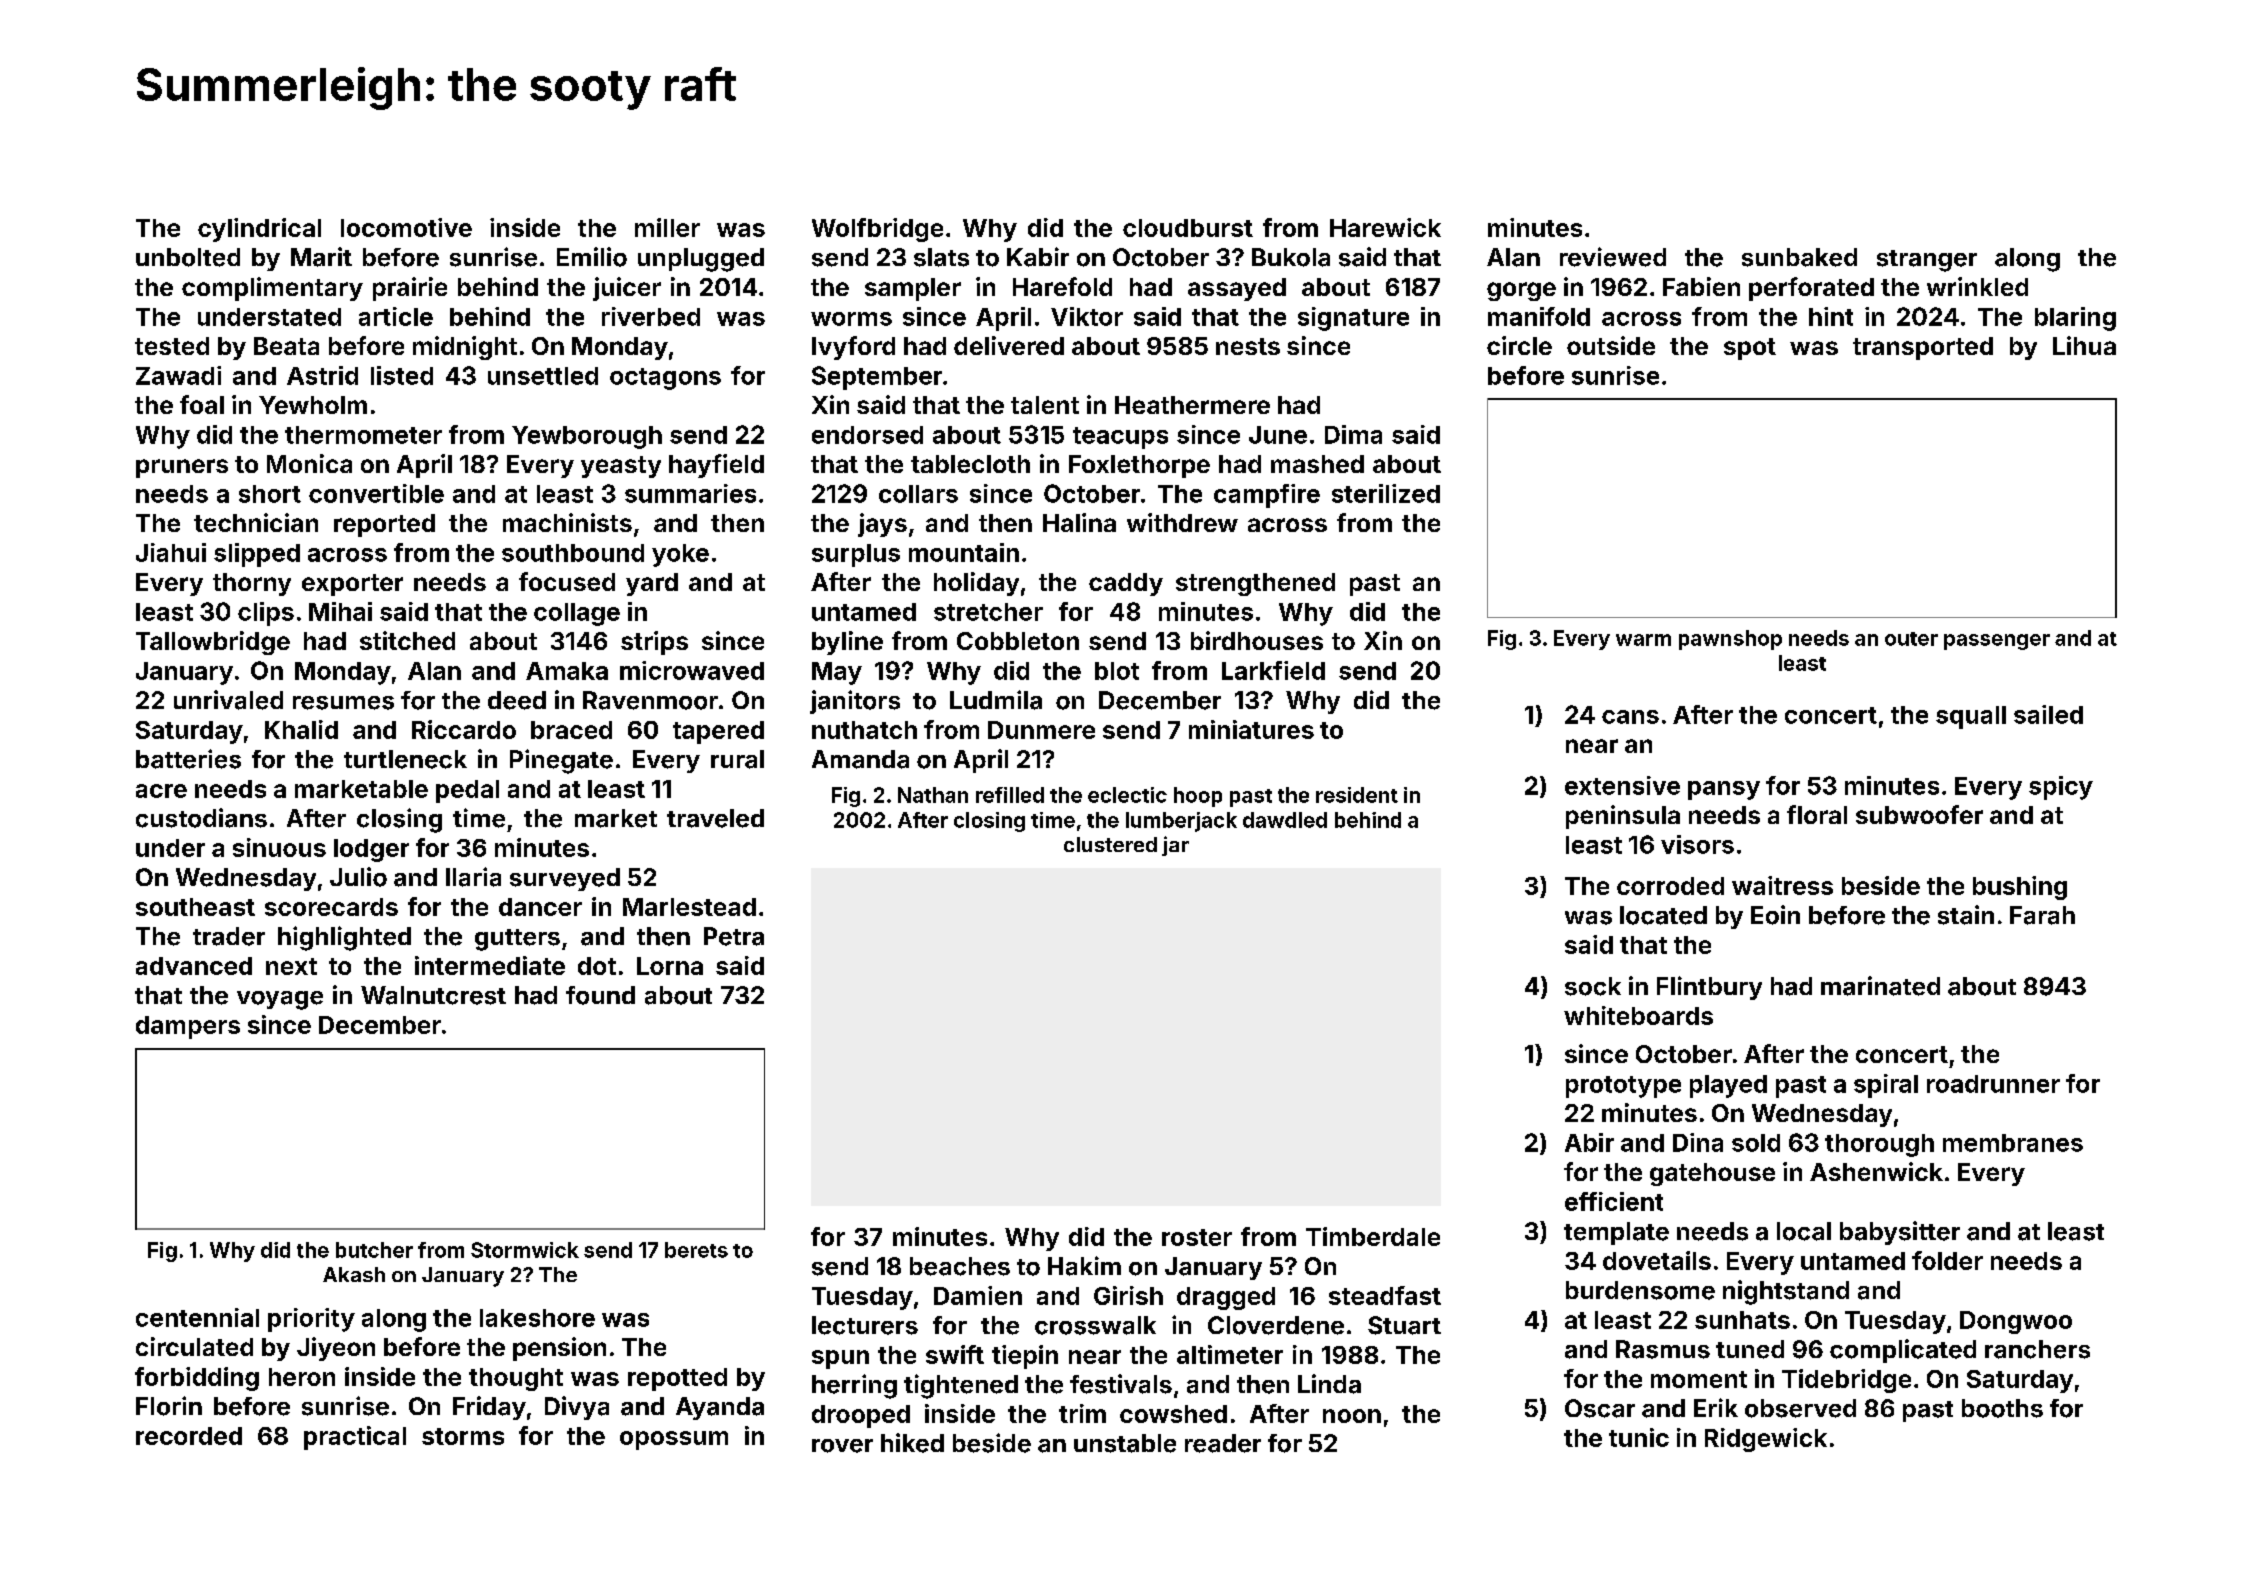 The image size is (2252, 1593). What do you see at coordinates (912, 1443) in the screenshot?
I see `hiked` at bounding box center [912, 1443].
